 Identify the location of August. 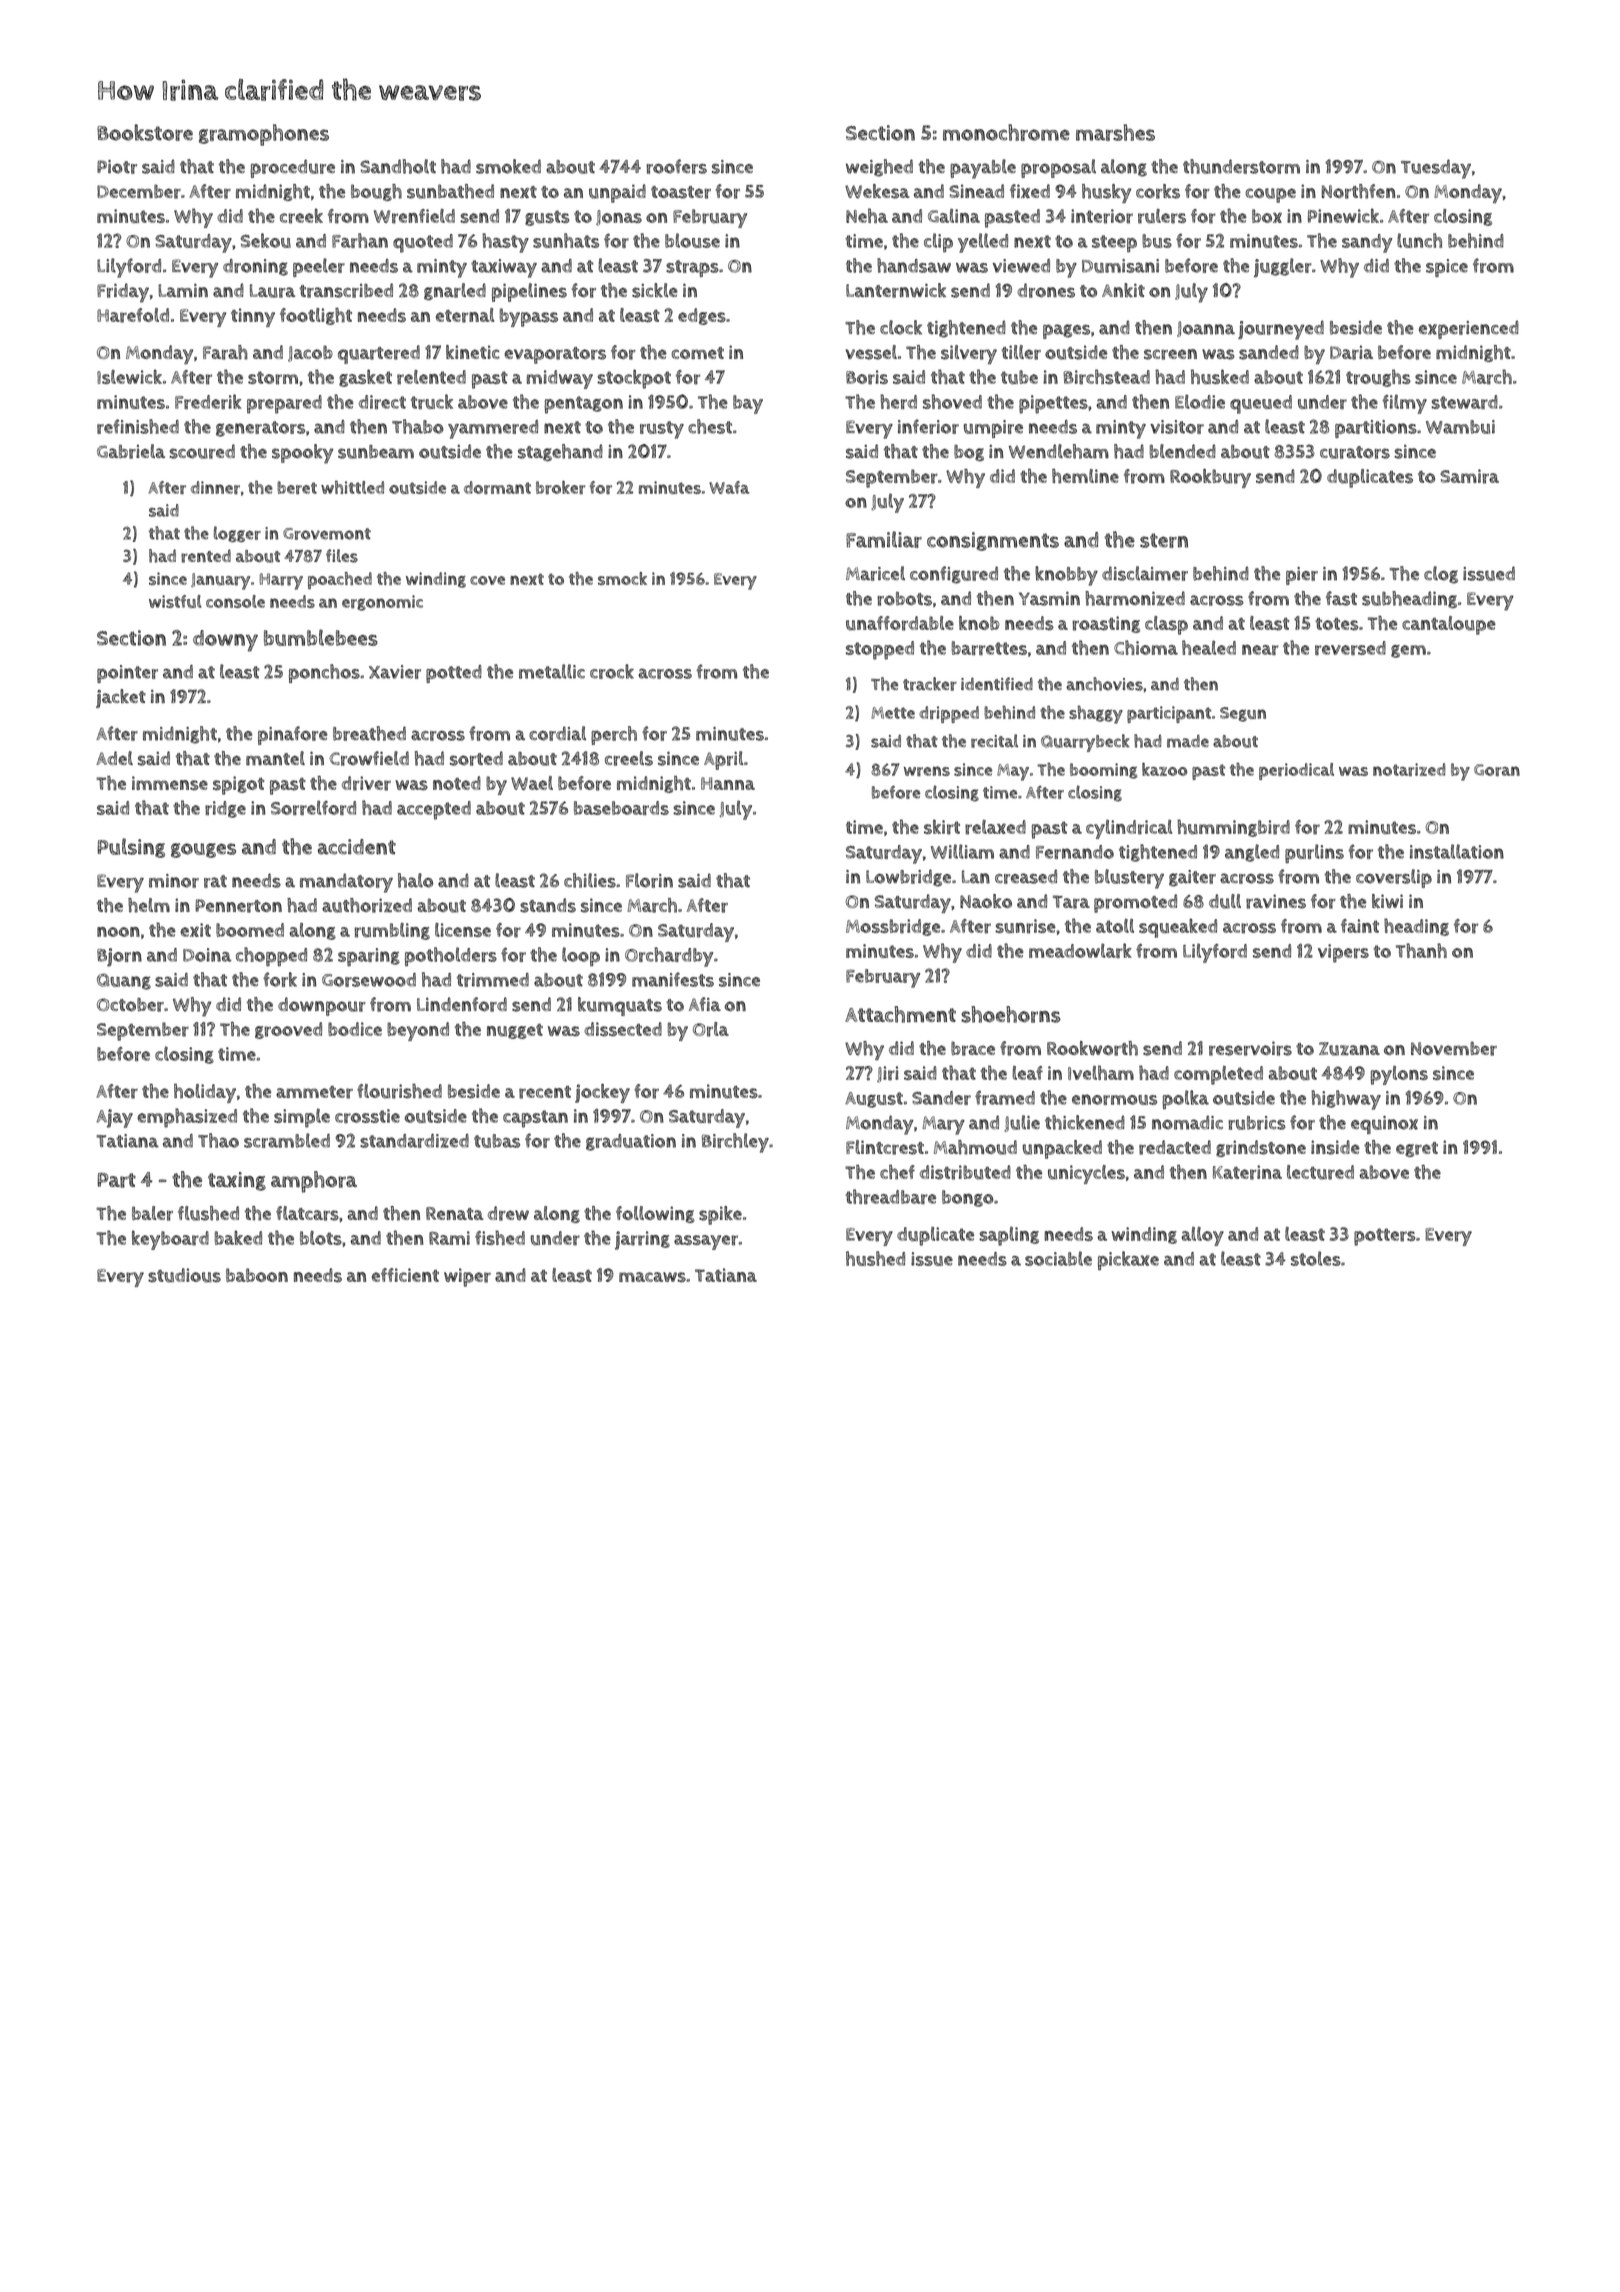
(874, 1100).
